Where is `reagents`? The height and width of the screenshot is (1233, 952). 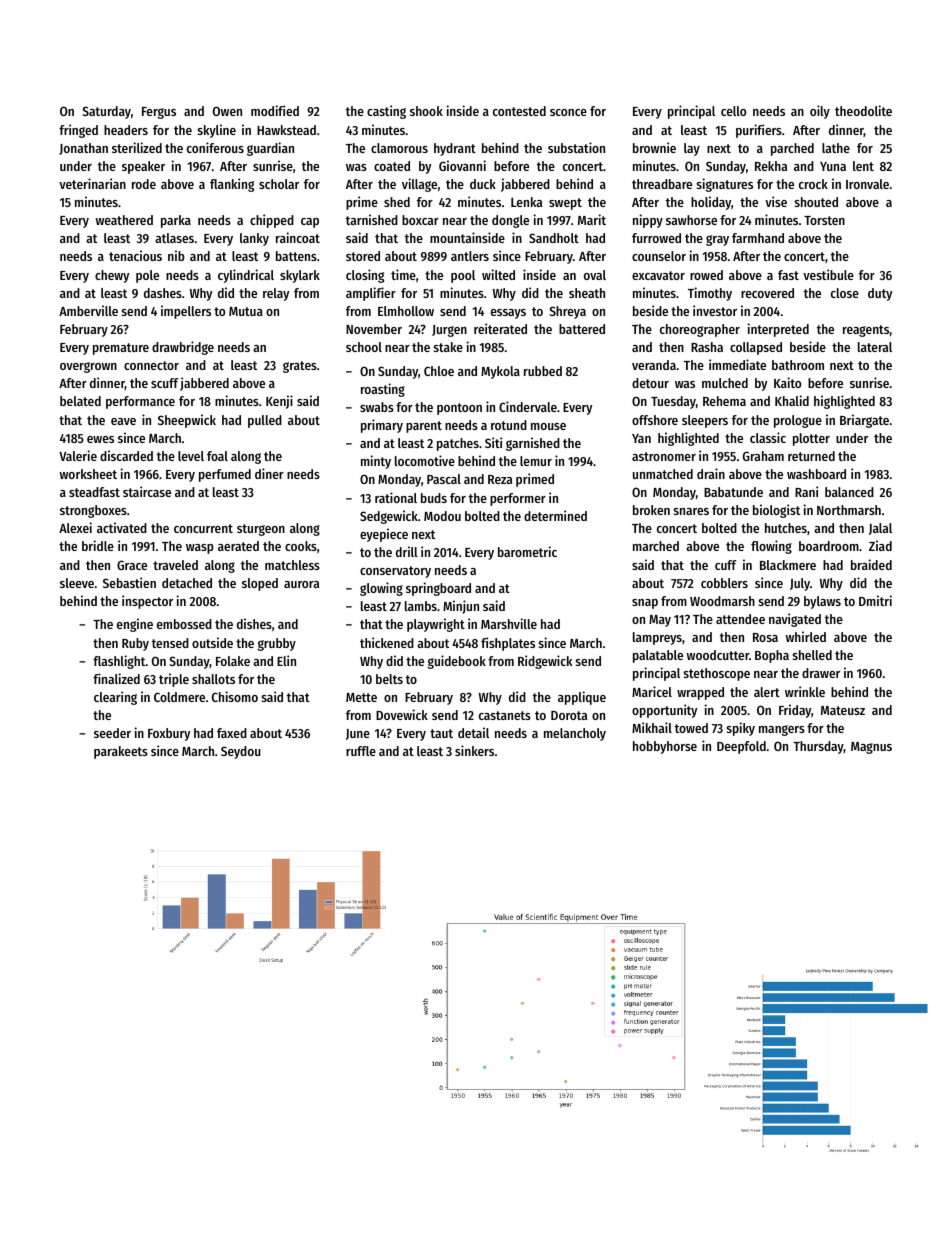 reagents is located at coordinates (866, 331).
